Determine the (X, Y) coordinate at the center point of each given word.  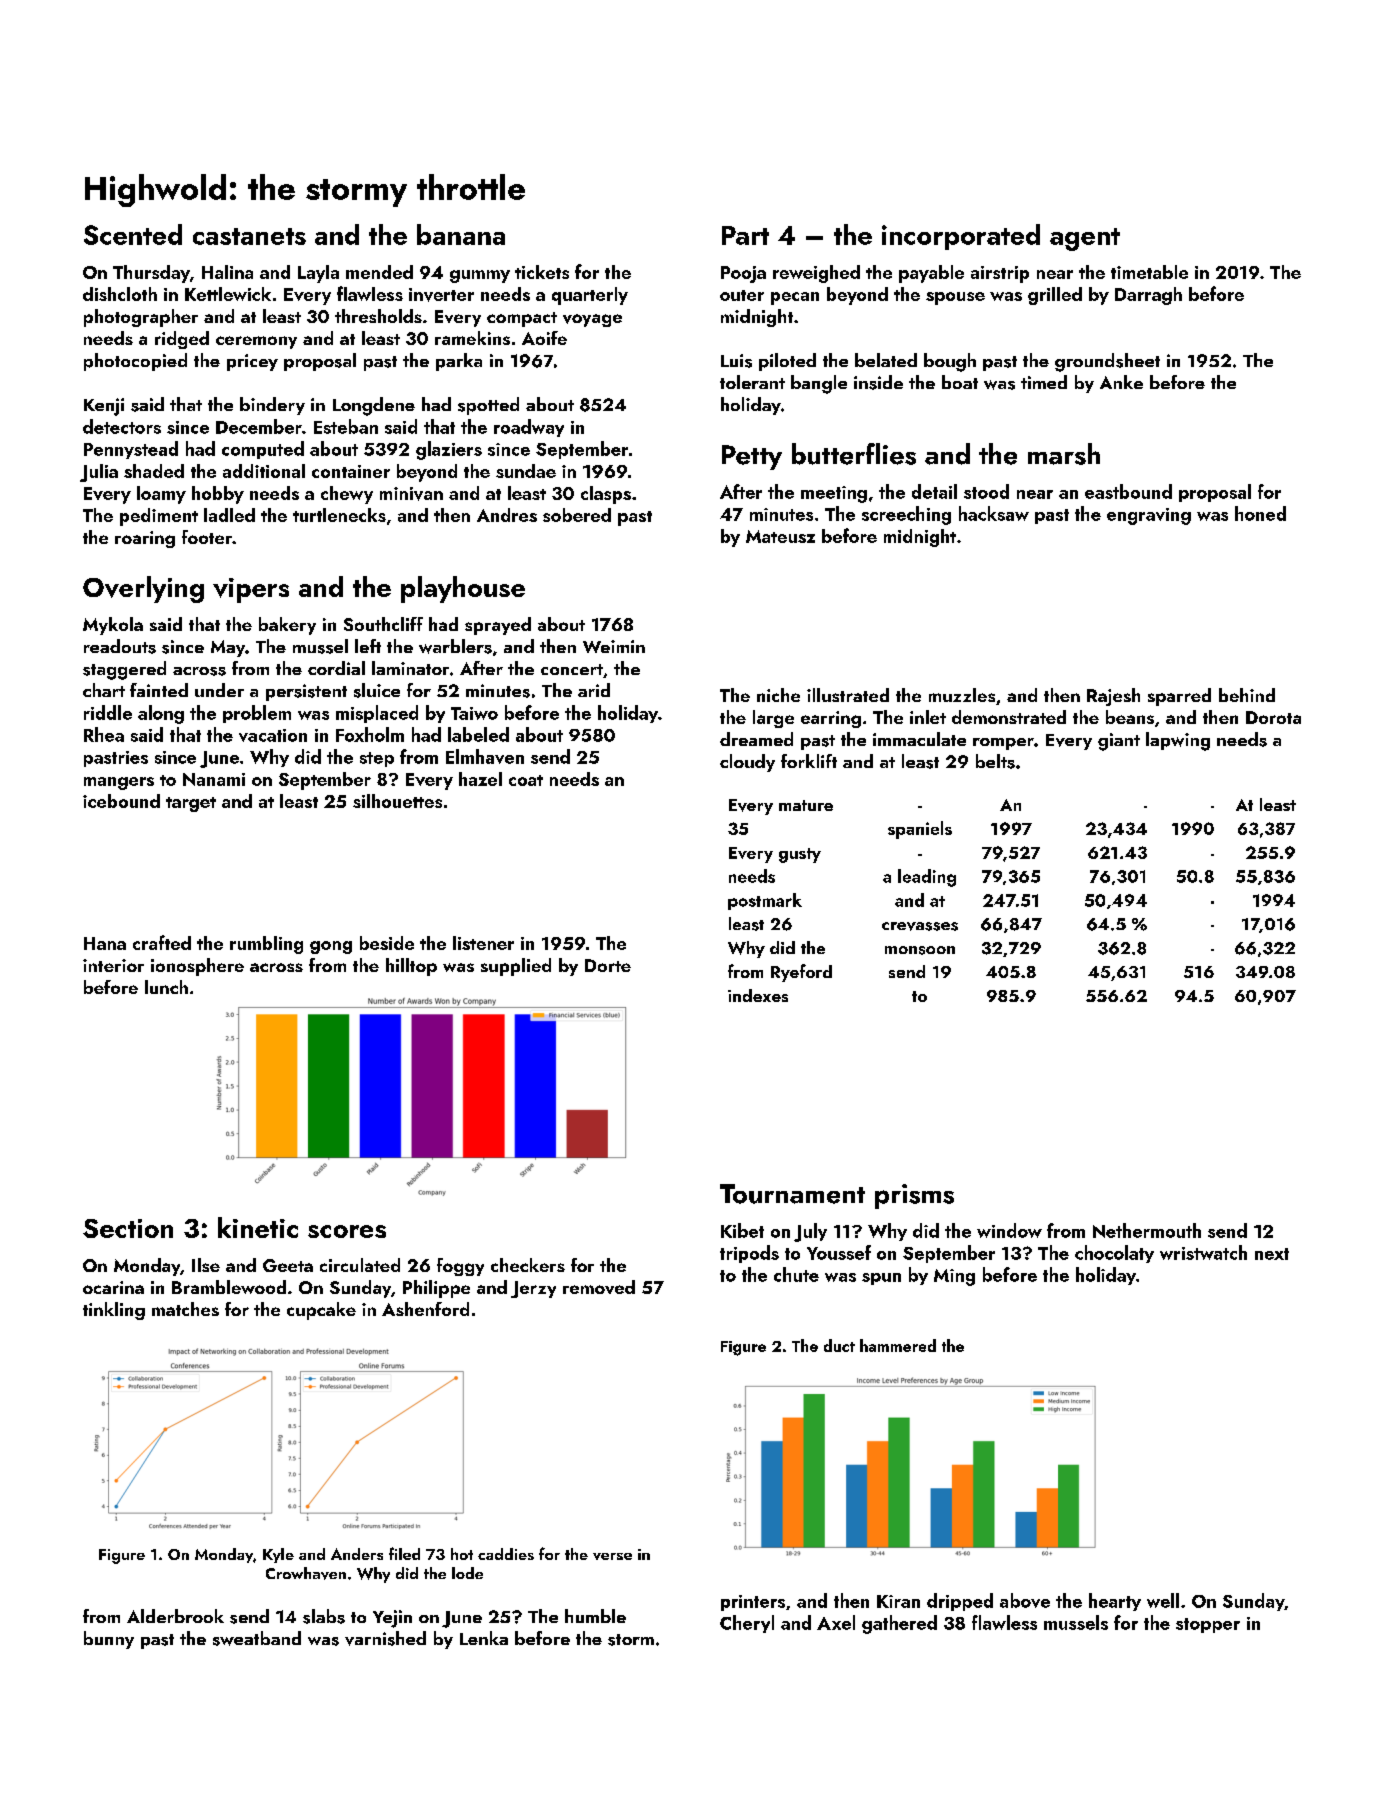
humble (595, 1616)
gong (331, 947)
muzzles (962, 695)
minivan (411, 494)
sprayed (498, 626)
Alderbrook (175, 1616)
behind (1247, 695)
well (1163, 1600)
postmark (765, 901)
